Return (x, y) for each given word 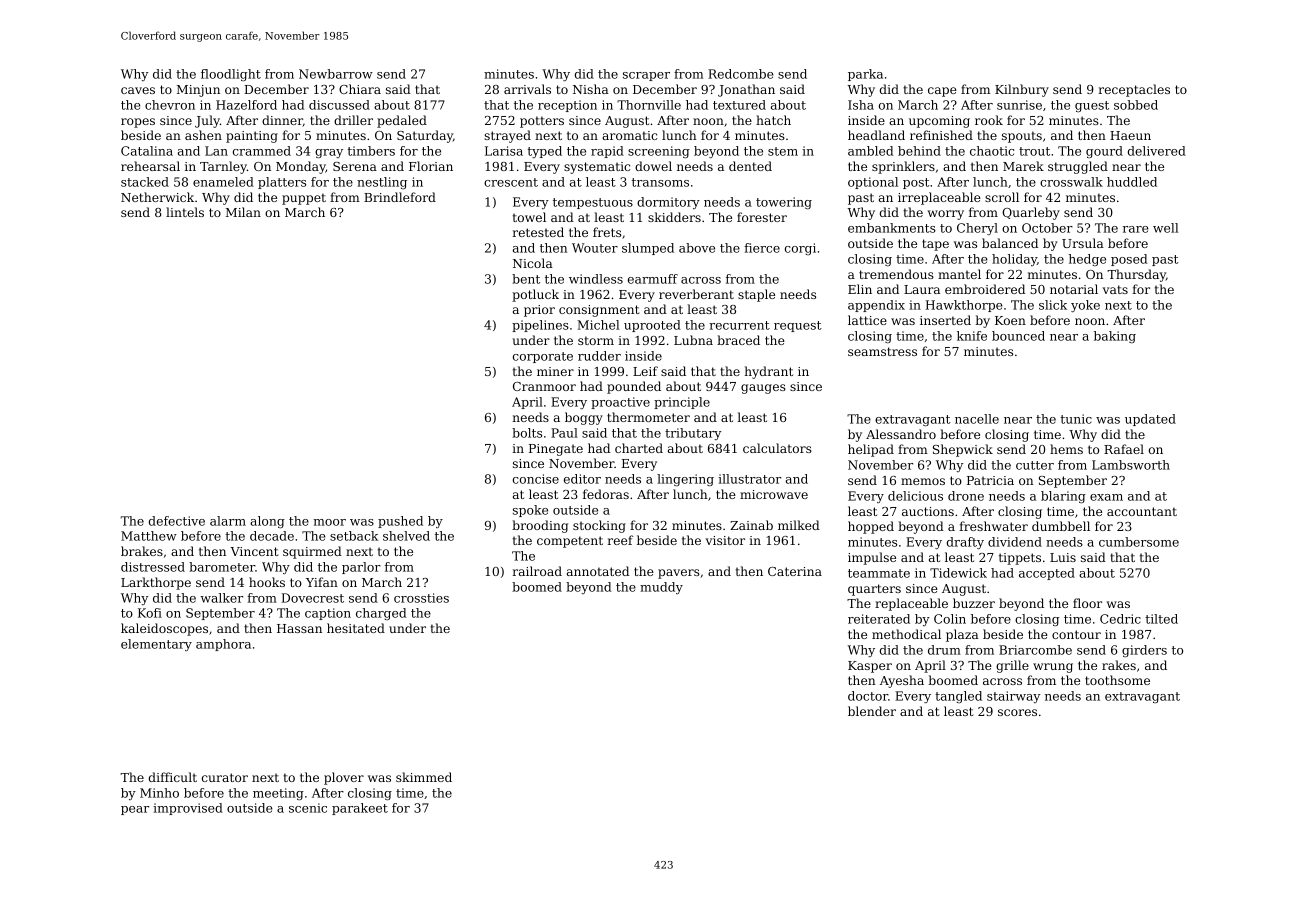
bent (526, 279)
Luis (1063, 557)
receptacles (1134, 90)
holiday (1014, 260)
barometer (222, 567)
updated (1150, 420)
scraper (646, 76)
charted (639, 448)
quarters (874, 590)
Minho (159, 793)
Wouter (595, 248)
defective (177, 521)
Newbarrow (336, 74)
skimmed (424, 777)
